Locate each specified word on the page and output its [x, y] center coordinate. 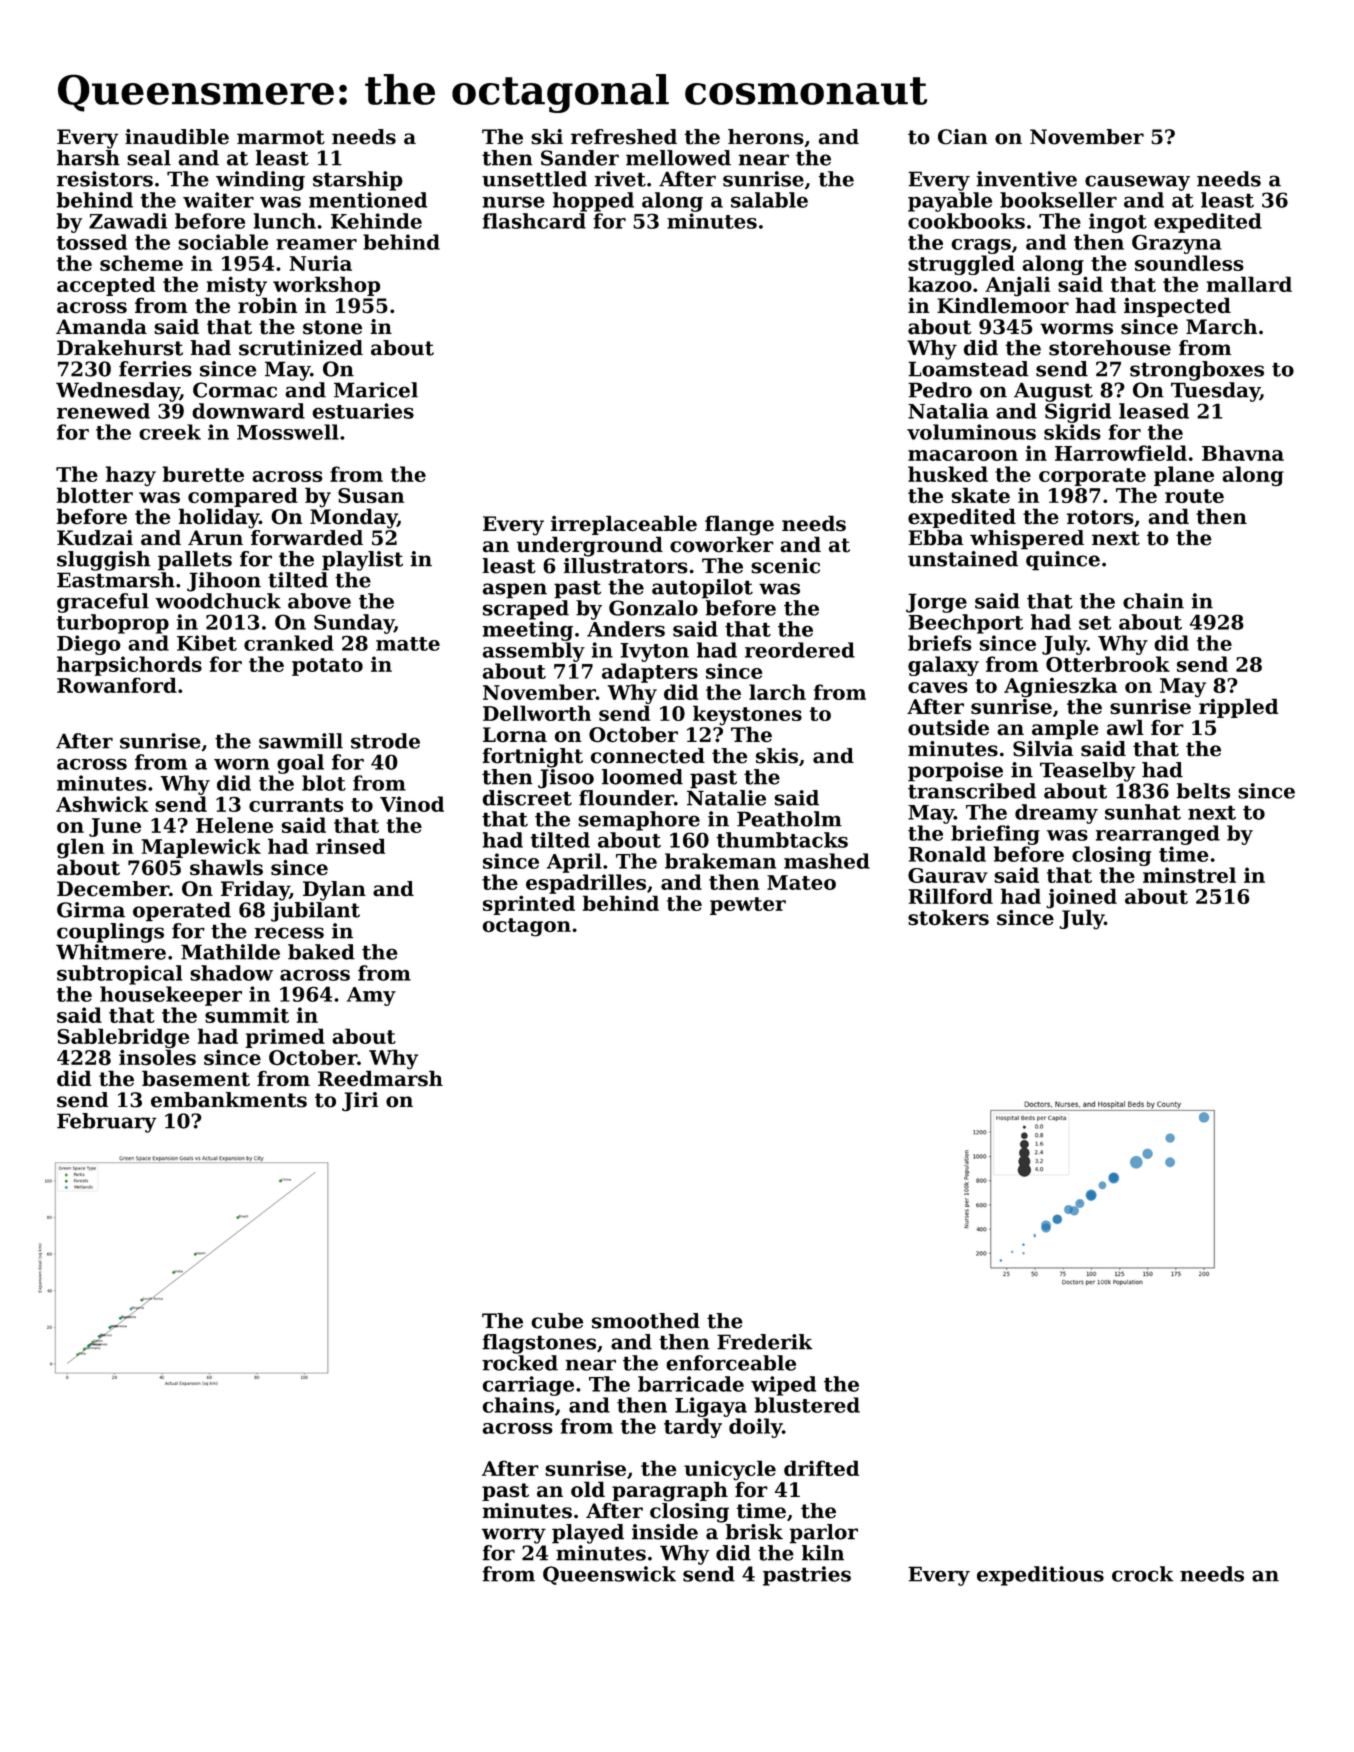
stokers [948, 917]
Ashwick [102, 804]
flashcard [534, 221]
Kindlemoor [1003, 305]
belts [1203, 791]
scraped [526, 610]
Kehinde [376, 221]
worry [514, 1536]
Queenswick [609, 1575]
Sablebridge [123, 1038]
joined [1081, 898]
